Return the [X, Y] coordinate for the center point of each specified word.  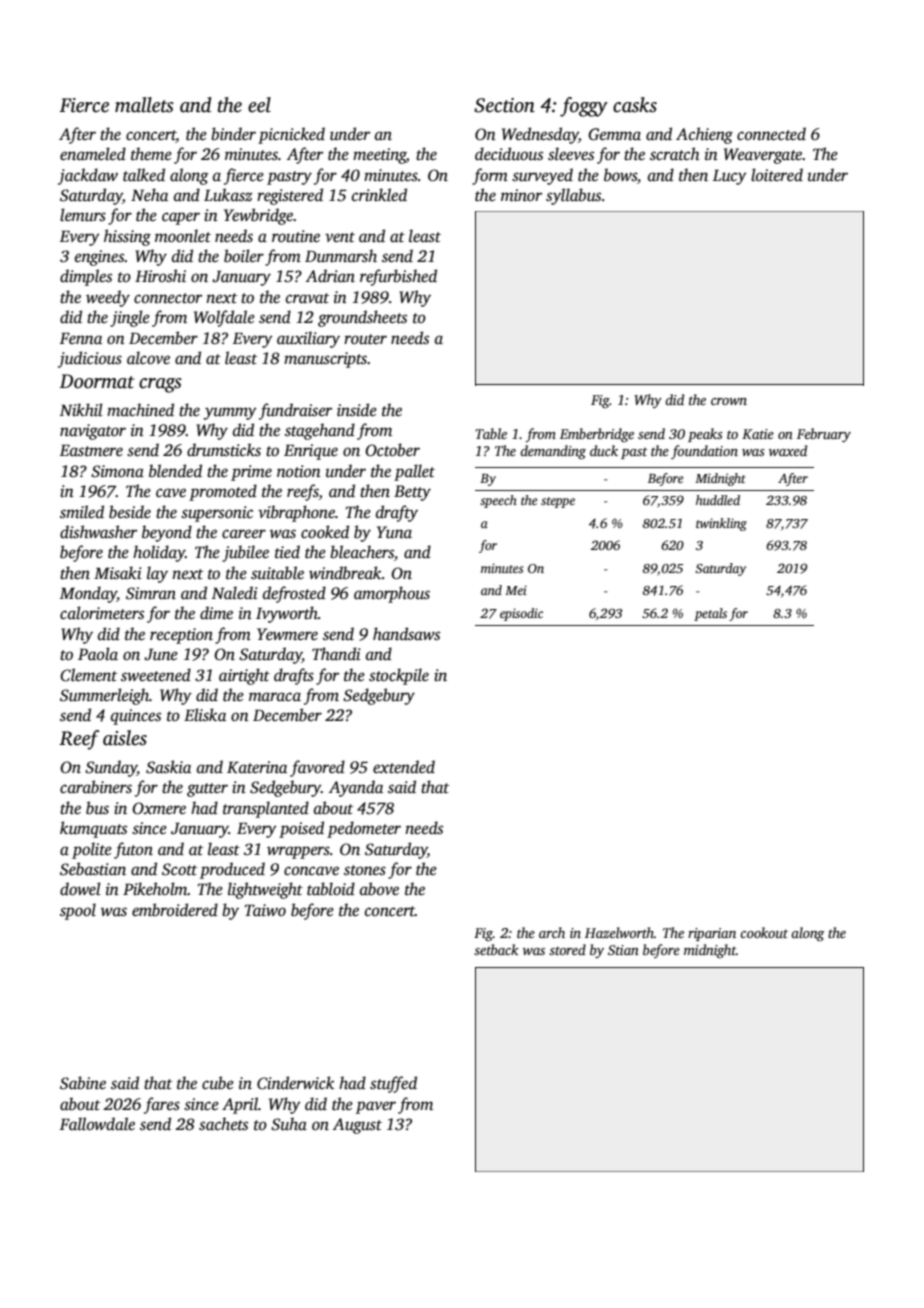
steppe [558, 502]
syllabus [573, 196]
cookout [764, 932]
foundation [704, 452]
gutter [207, 790]
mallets [144, 105]
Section [504, 105]
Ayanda [356, 788]
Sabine [83, 1083]
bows [620, 175]
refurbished [398, 277]
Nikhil [81, 409]
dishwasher [98, 532]
